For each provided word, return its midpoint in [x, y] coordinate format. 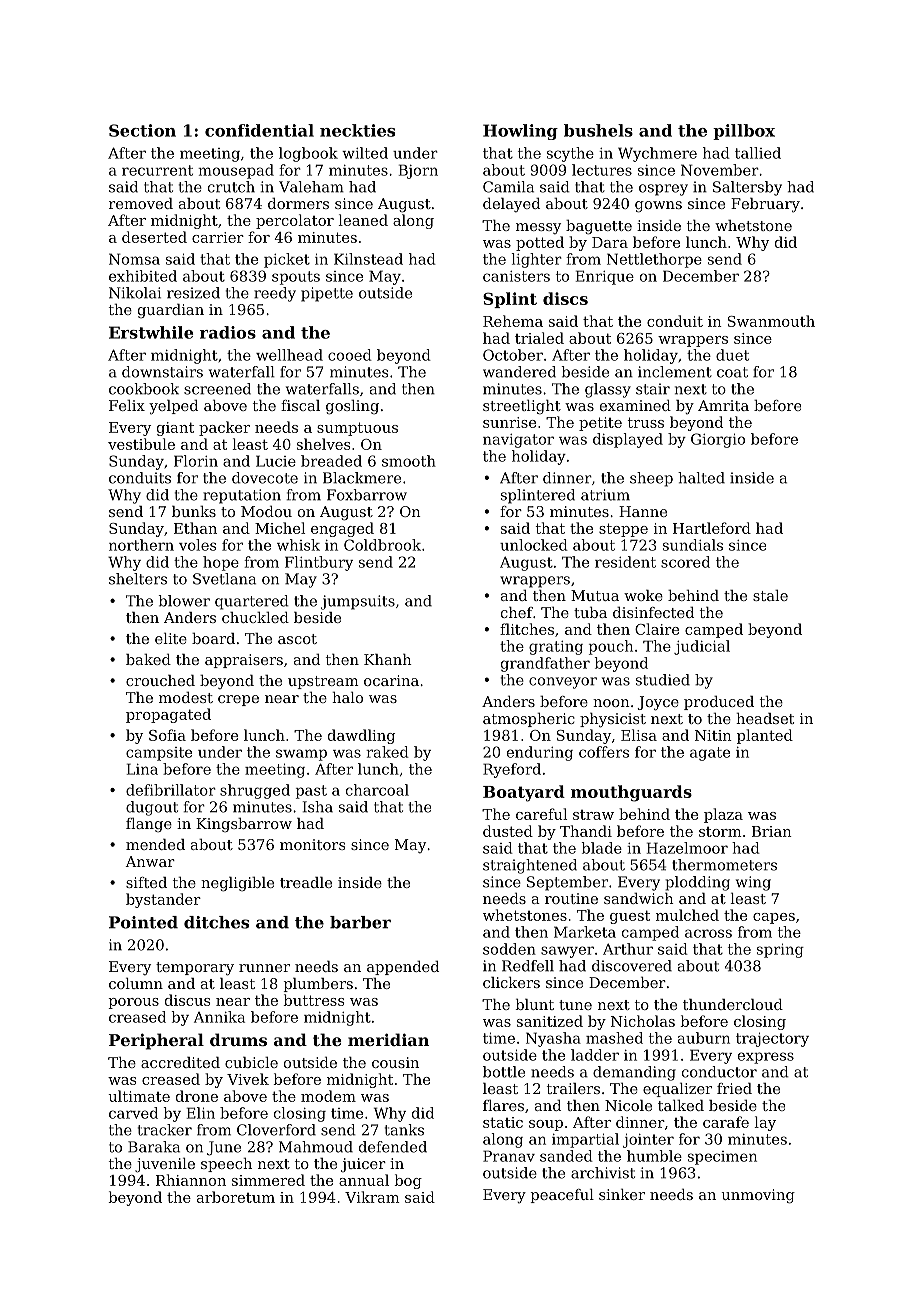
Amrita [723, 405]
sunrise [509, 422]
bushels [598, 130]
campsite [159, 754]
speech [226, 1165]
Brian [772, 831]
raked [387, 752]
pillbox [744, 132]
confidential [259, 130]
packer [224, 428]
